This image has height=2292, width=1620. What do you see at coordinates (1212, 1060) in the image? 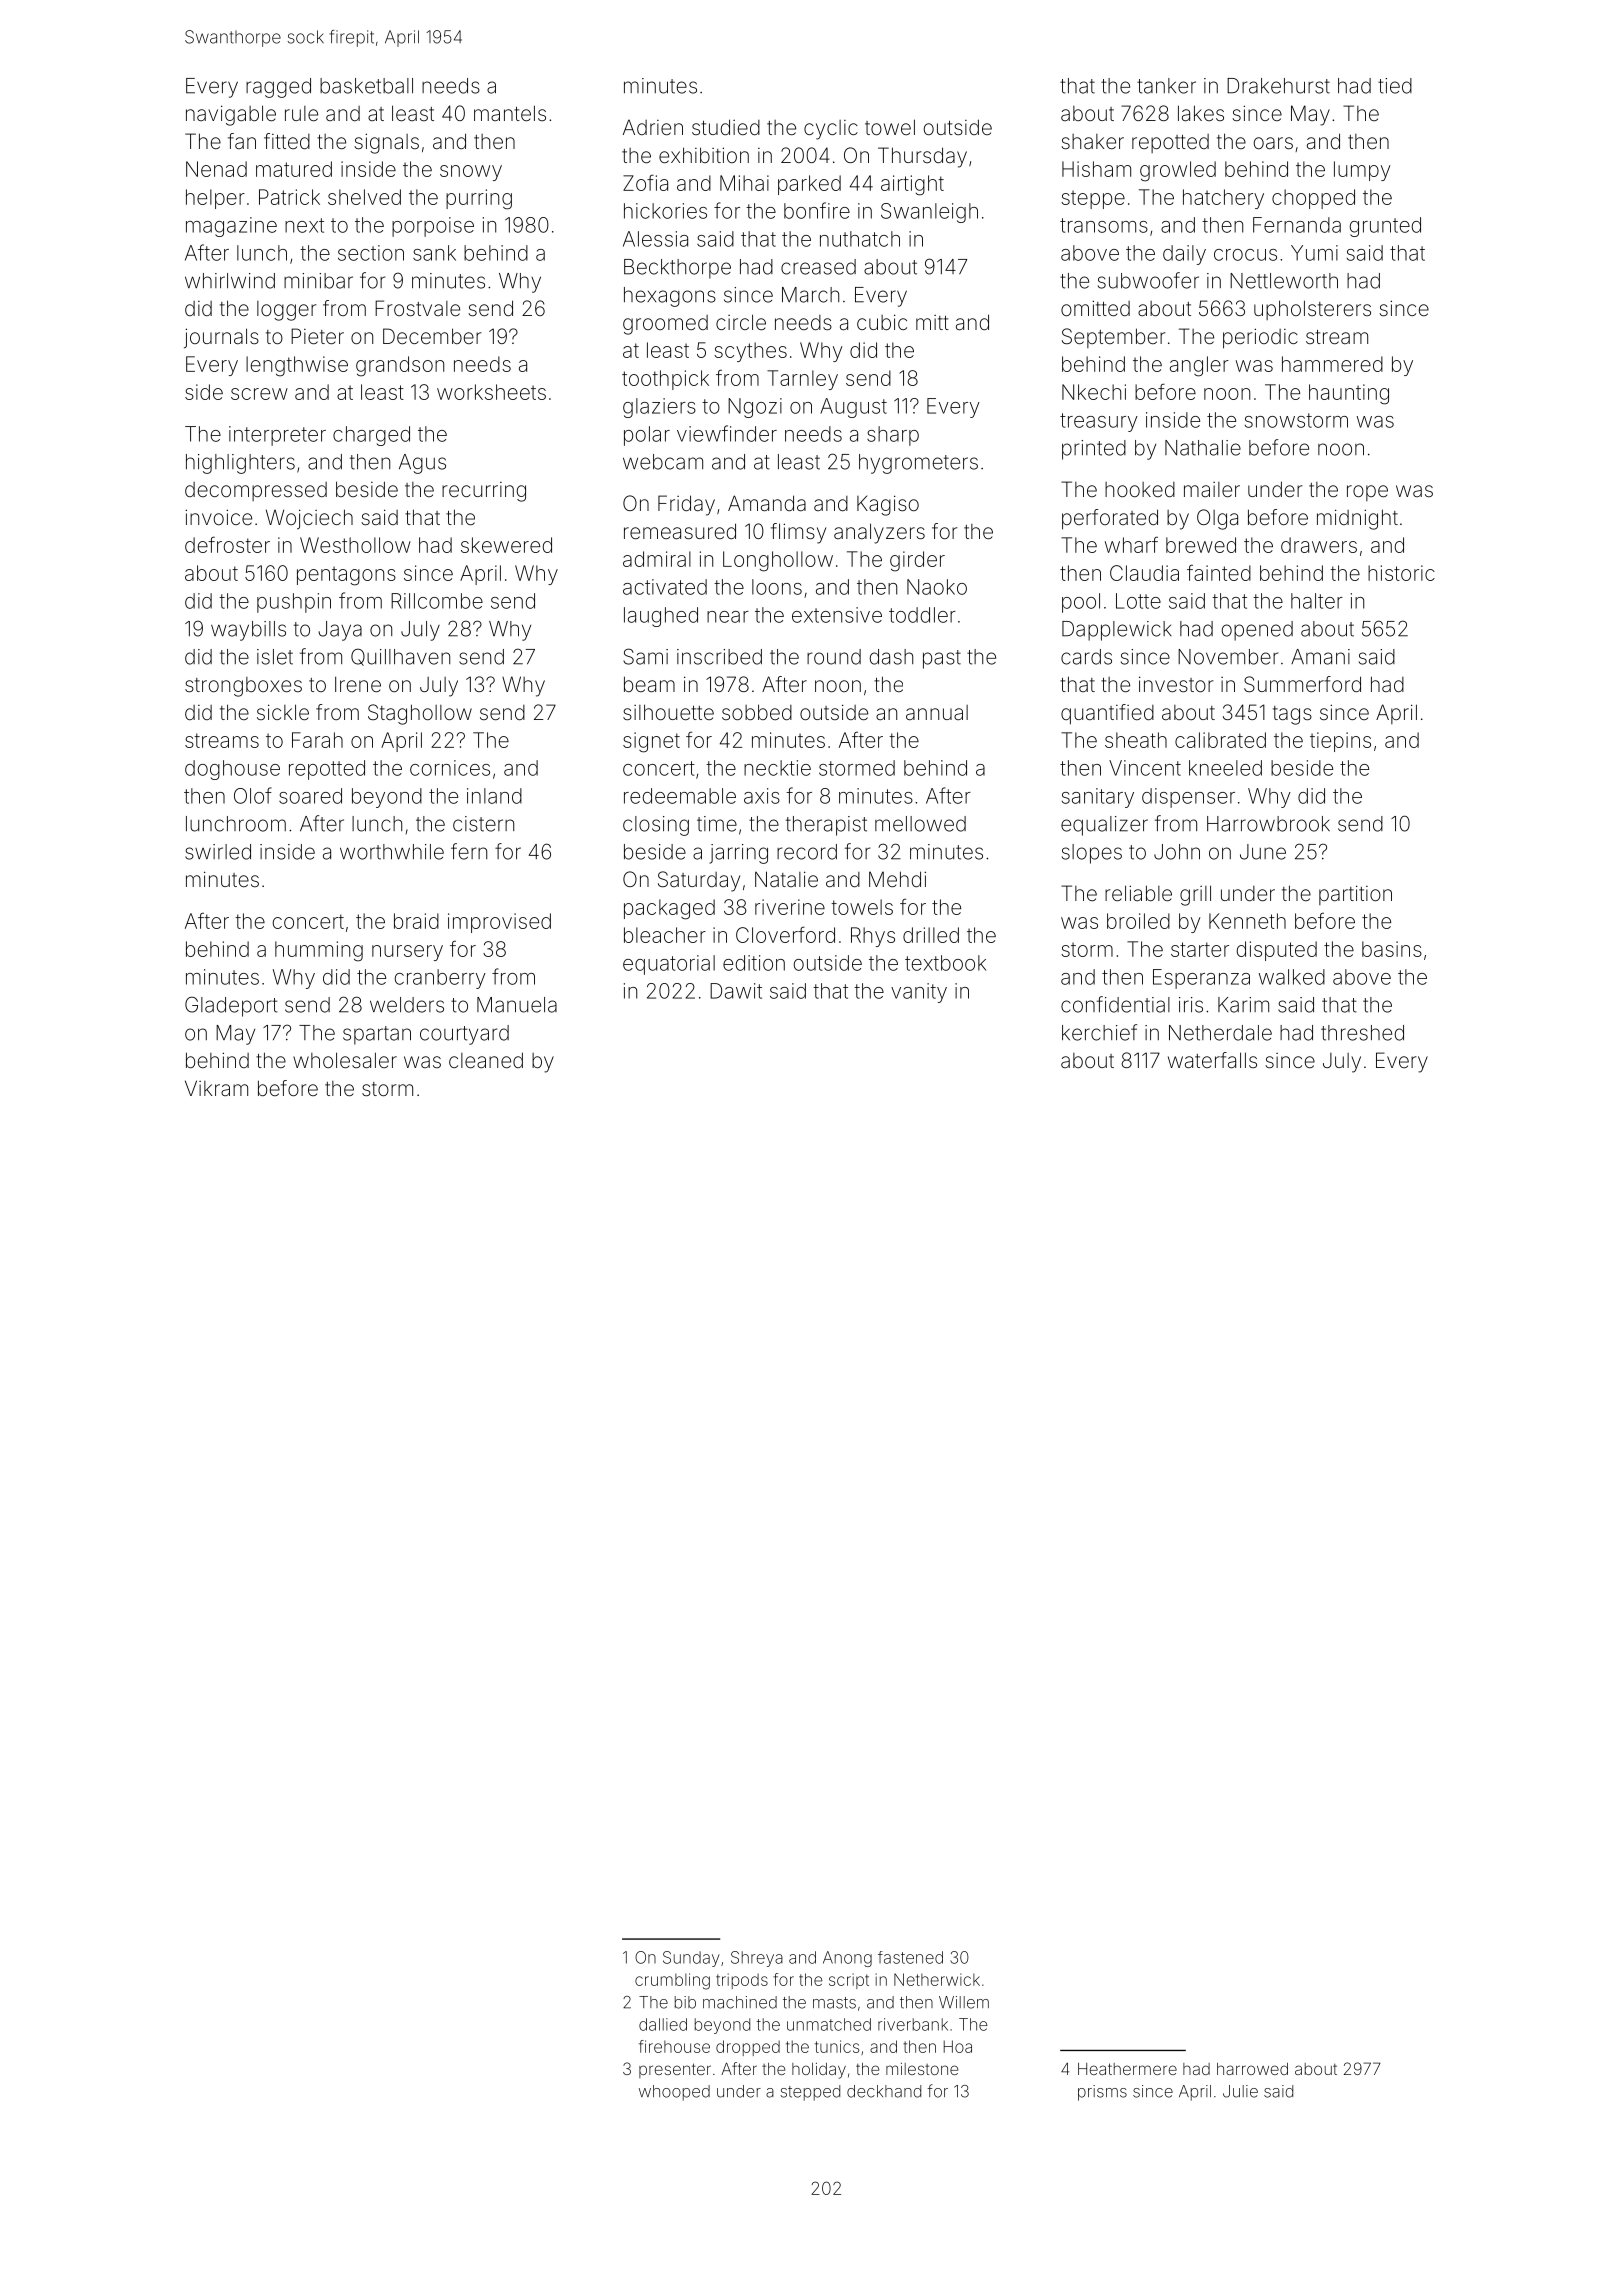
I see `waterfalls` at bounding box center [1212, 1060].
